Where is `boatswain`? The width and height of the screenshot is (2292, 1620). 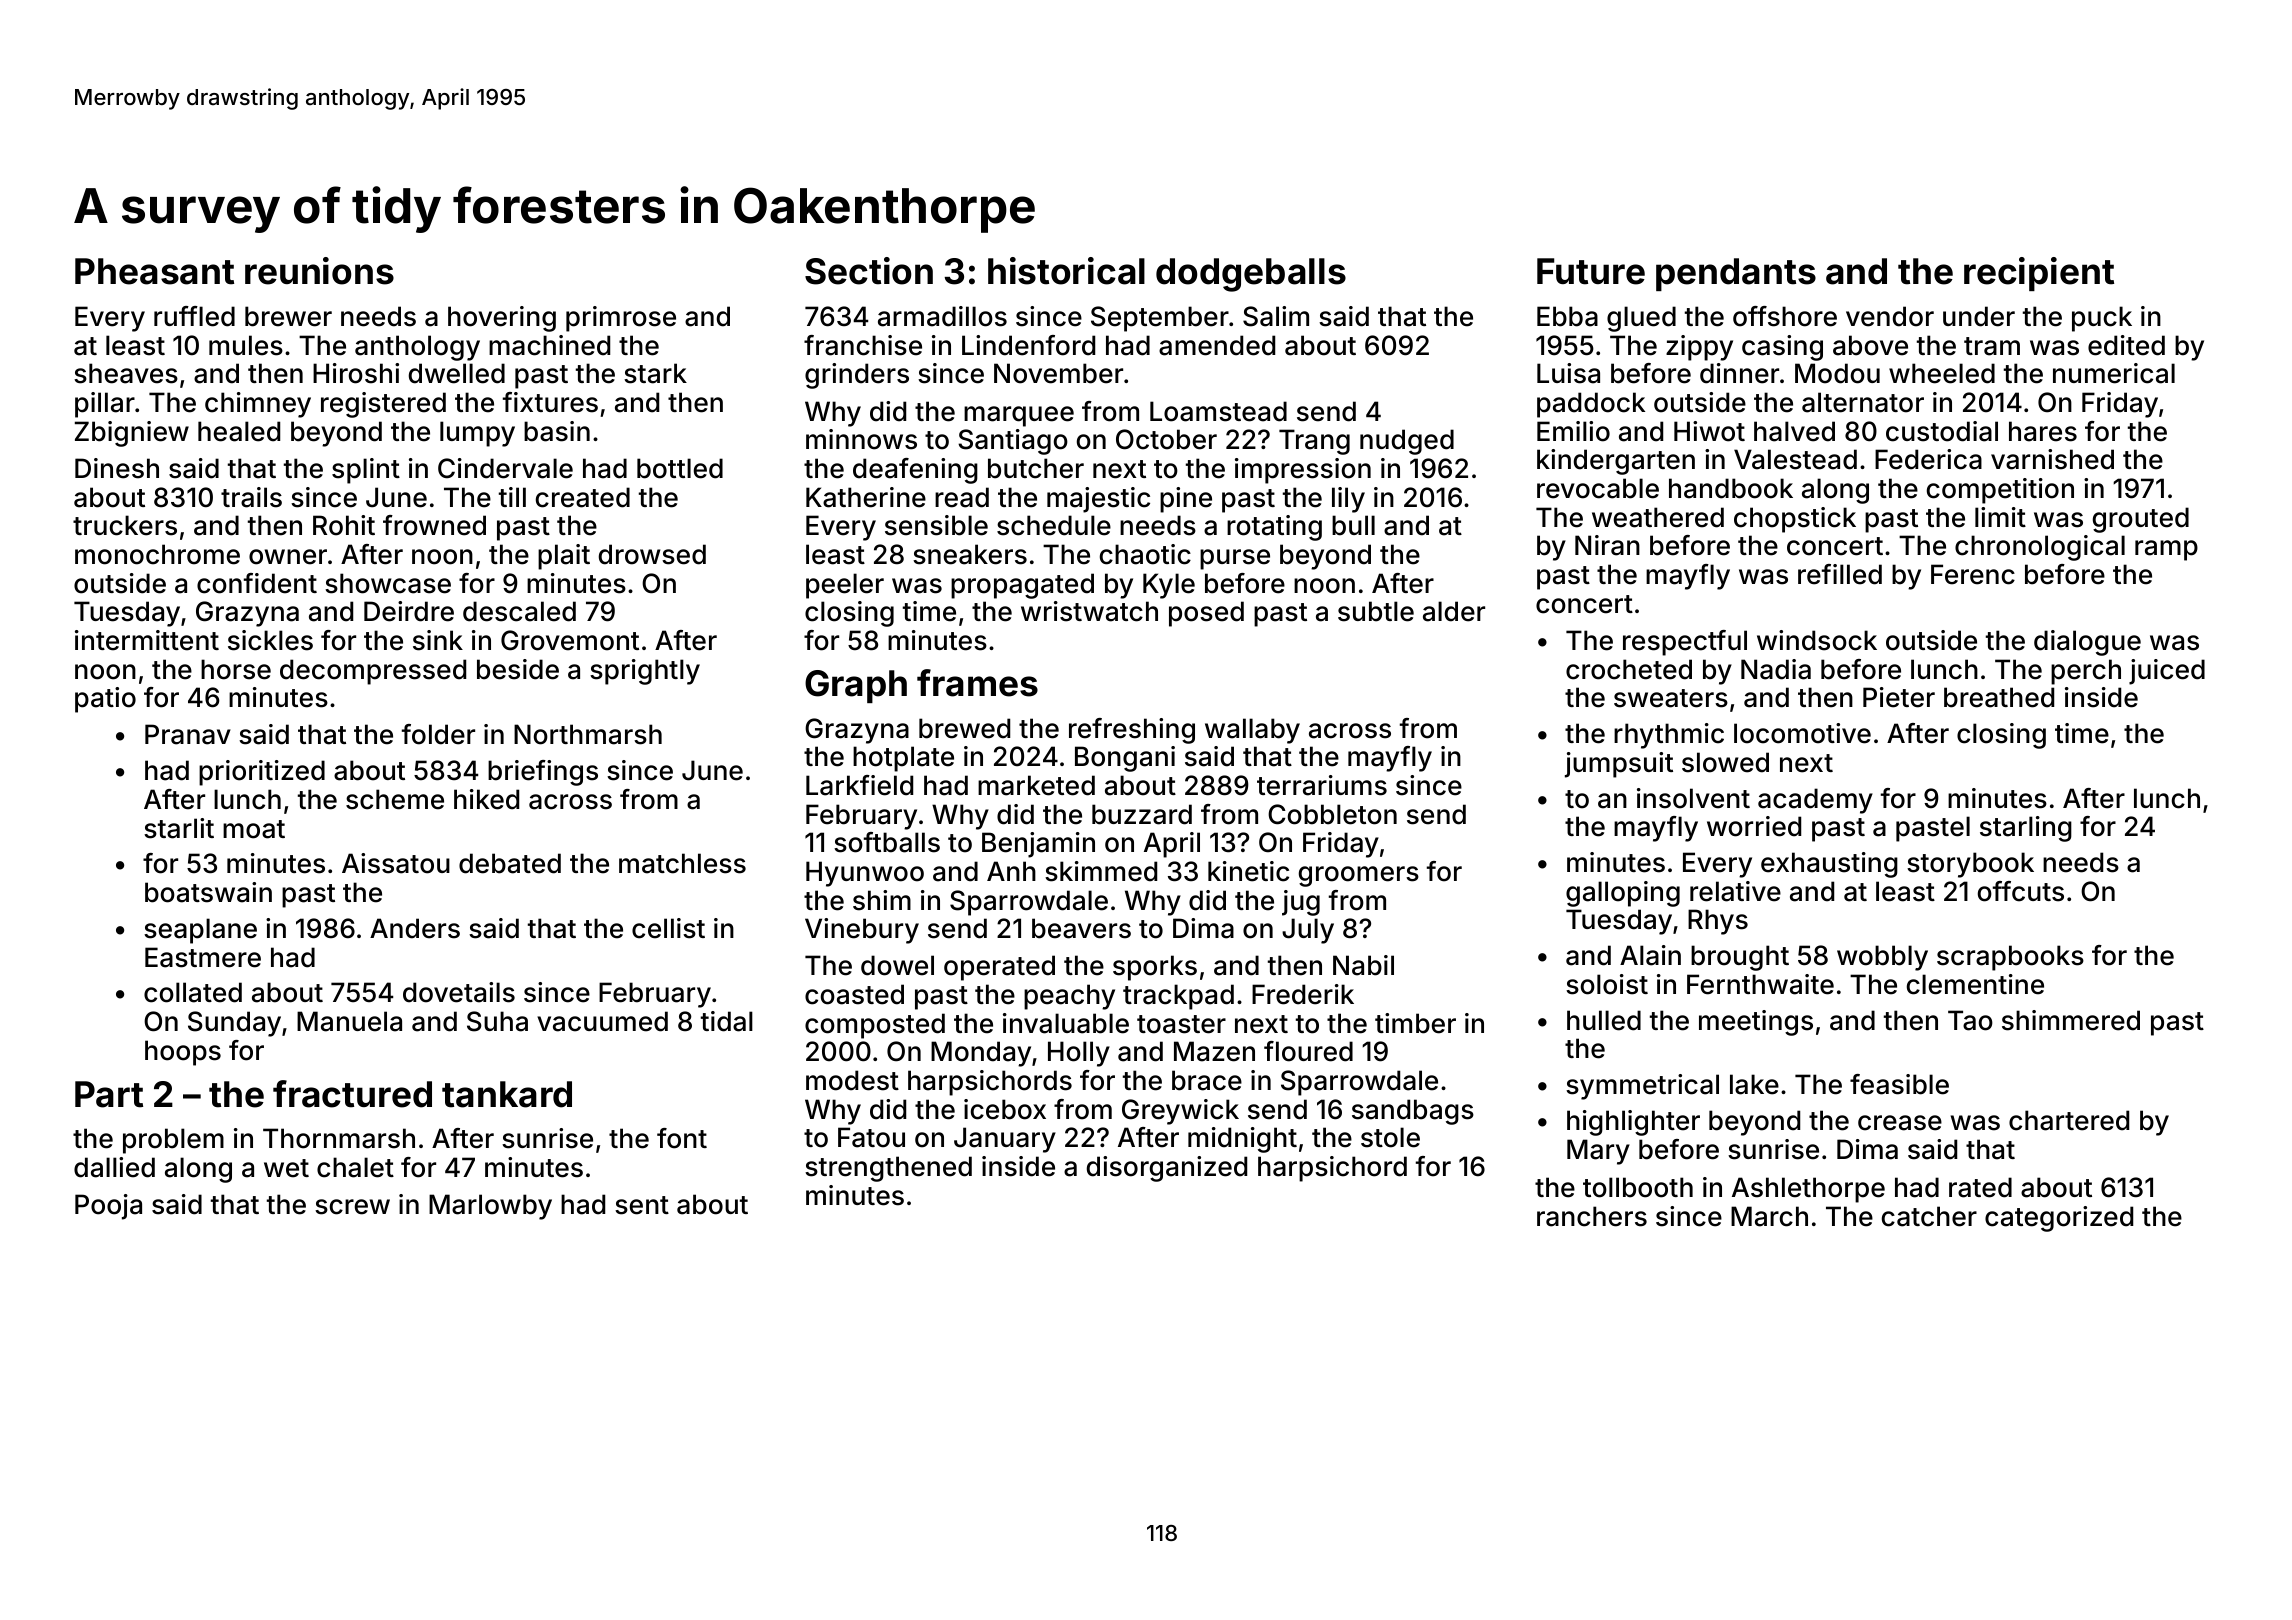
boatswain is located at coordinates (208, 892).
